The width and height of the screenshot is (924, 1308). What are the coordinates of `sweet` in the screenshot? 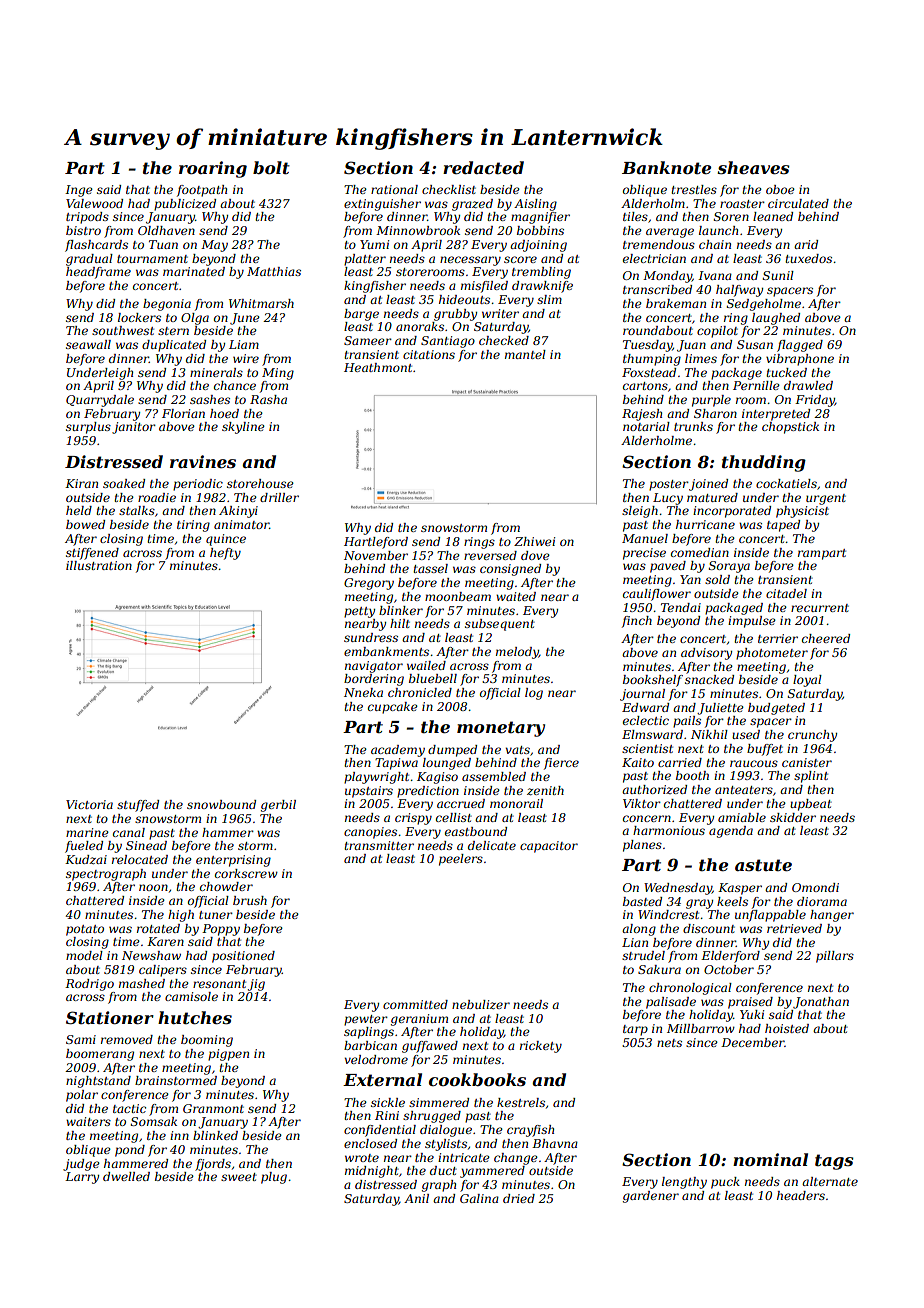 It's located at (239, 1177).
